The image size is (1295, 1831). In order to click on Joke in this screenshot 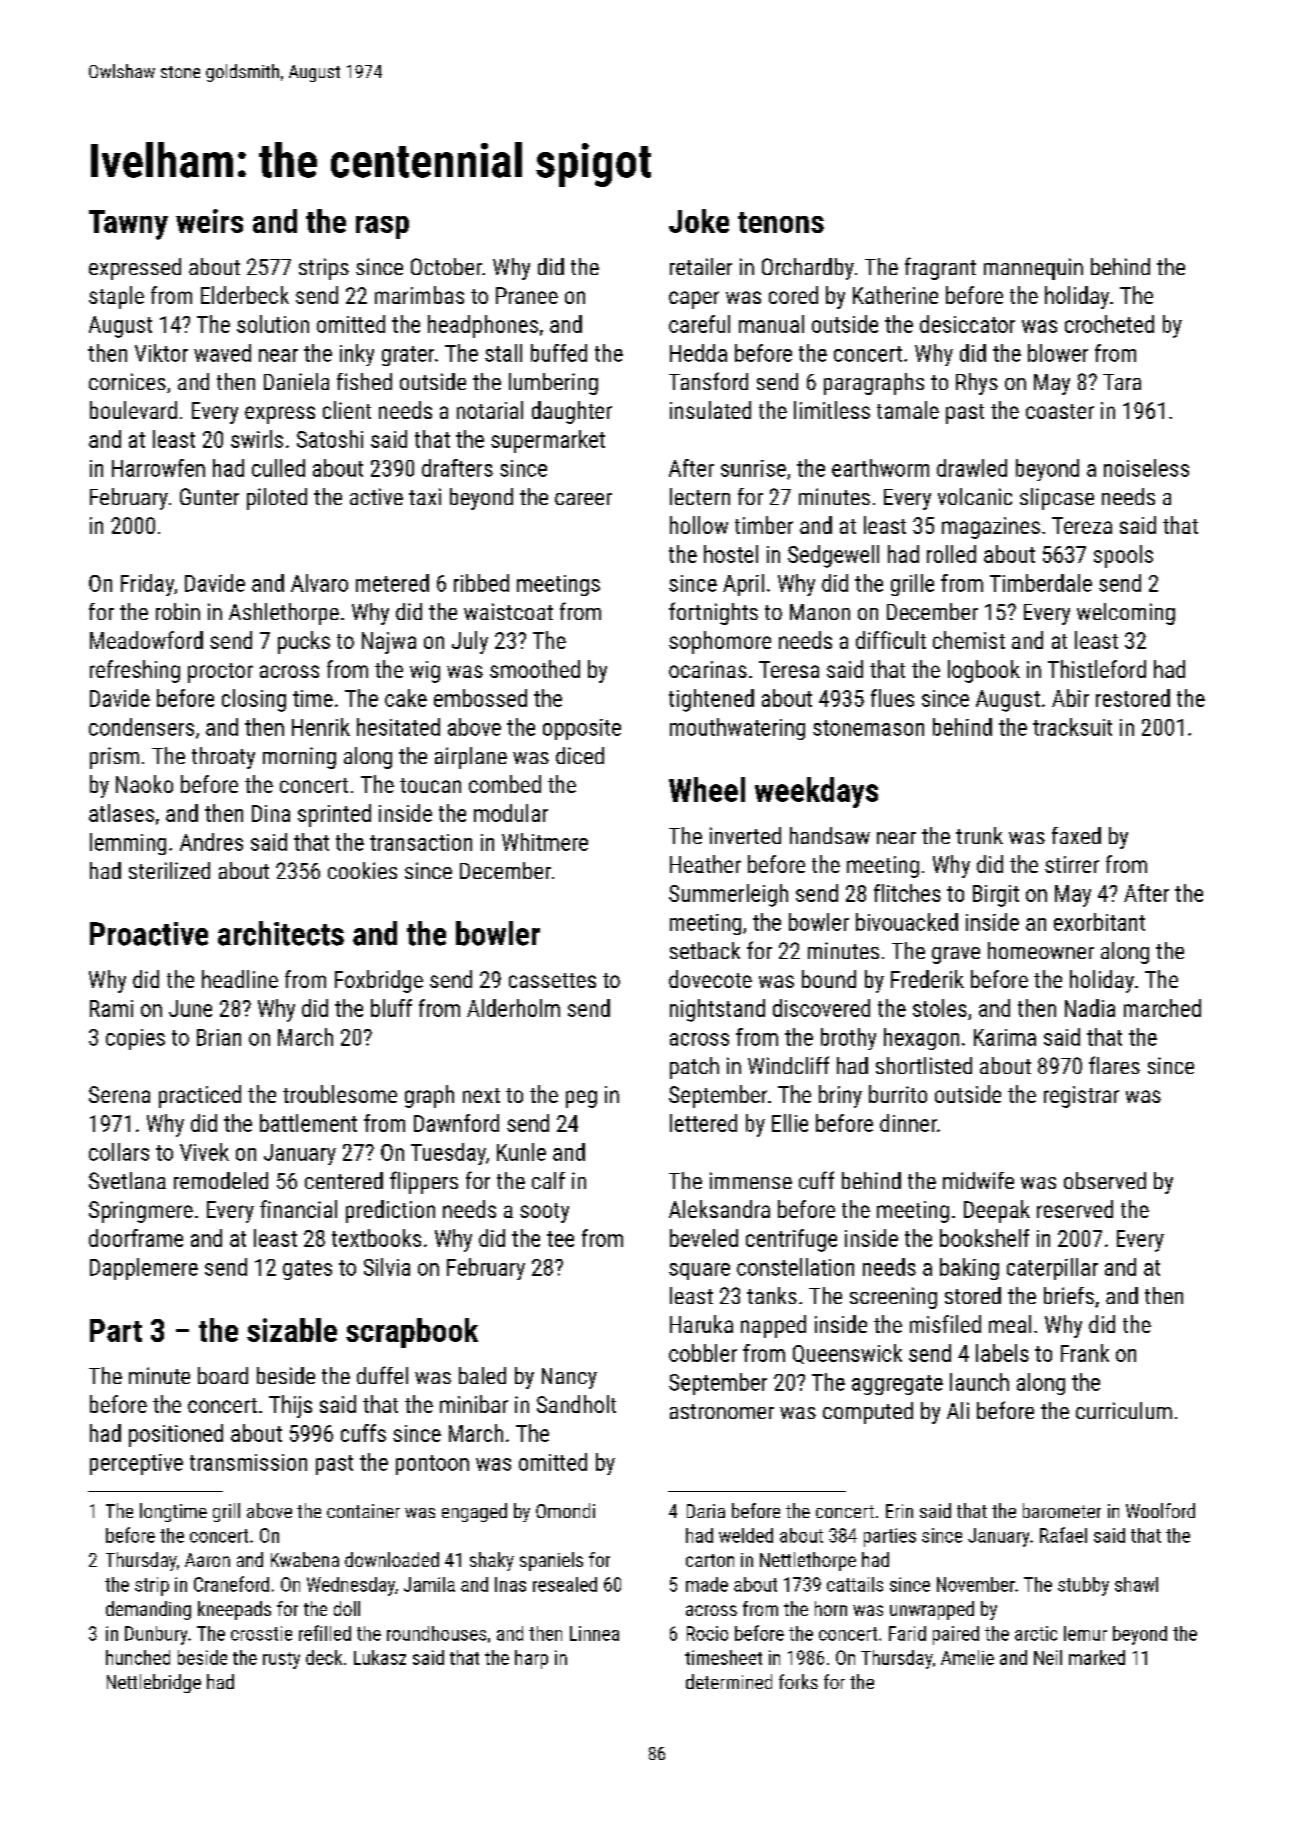, I will do `click(699, 221)`.
